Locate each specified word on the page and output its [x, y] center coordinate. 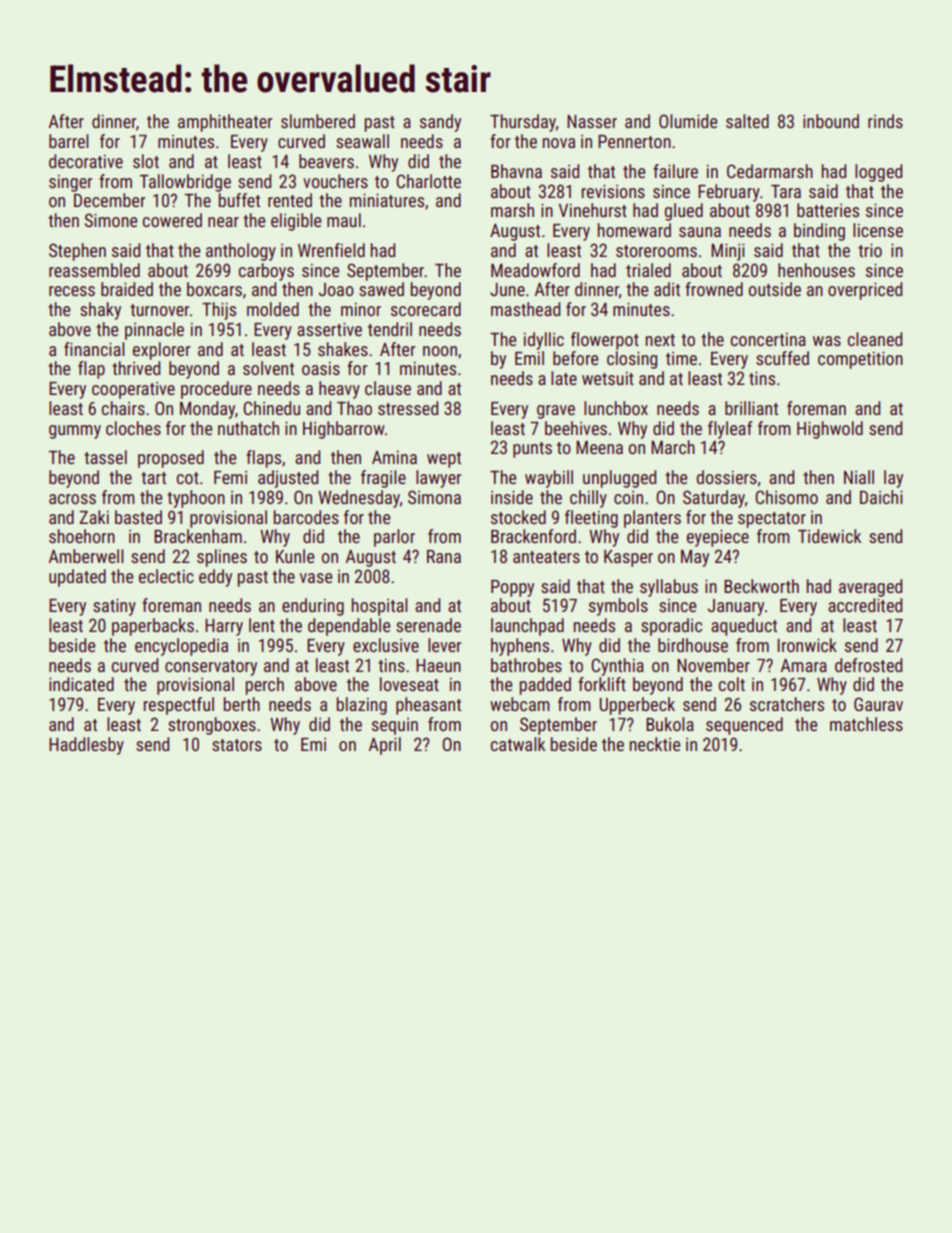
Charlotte [428, 181]
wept [444, 460]
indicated [81, 684]
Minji [728, 252]
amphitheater [225, 123]
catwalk [518, 744]
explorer [161, 351]
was [827, 341]
